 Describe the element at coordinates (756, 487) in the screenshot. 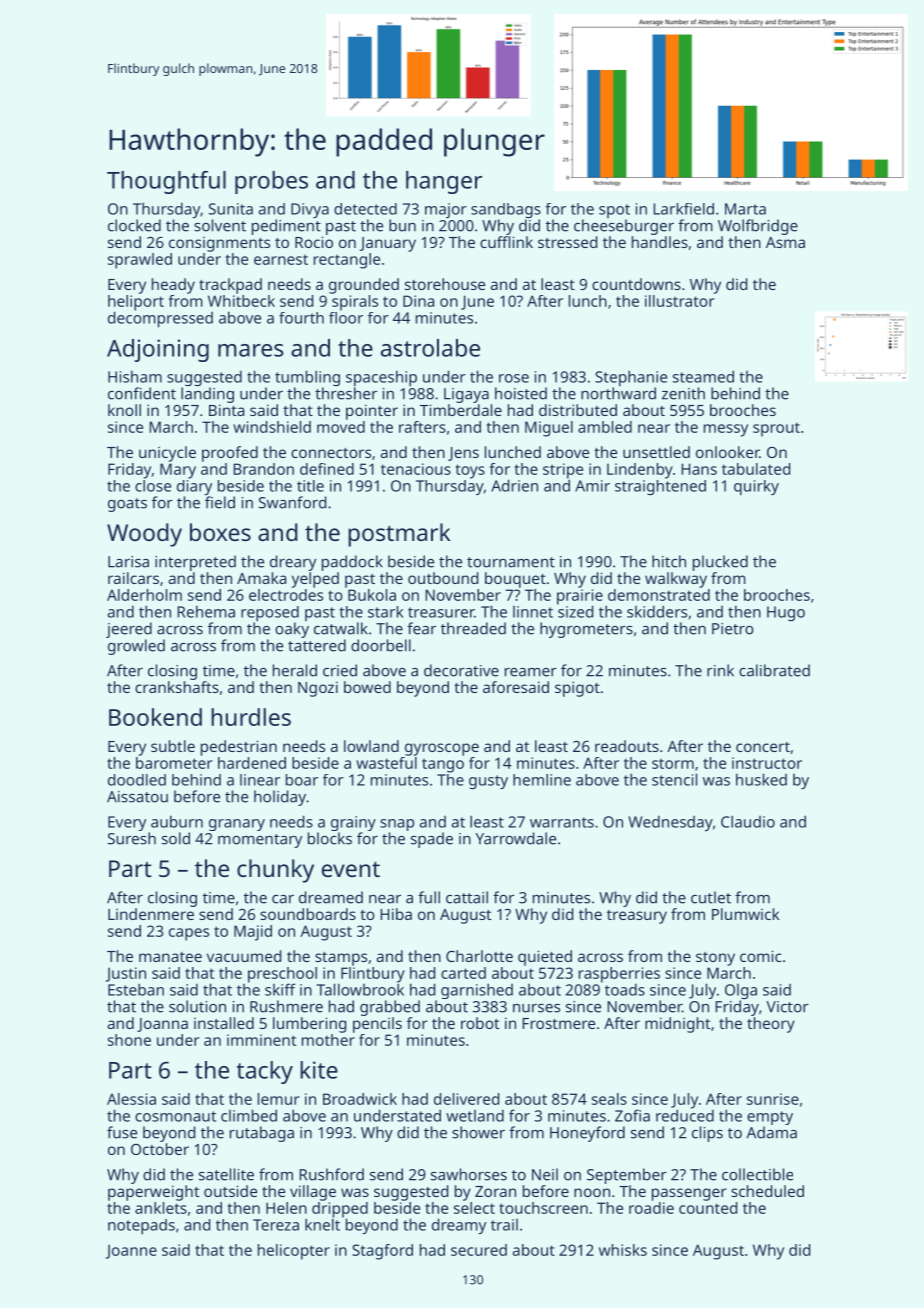

I see `quirky` at that location.
